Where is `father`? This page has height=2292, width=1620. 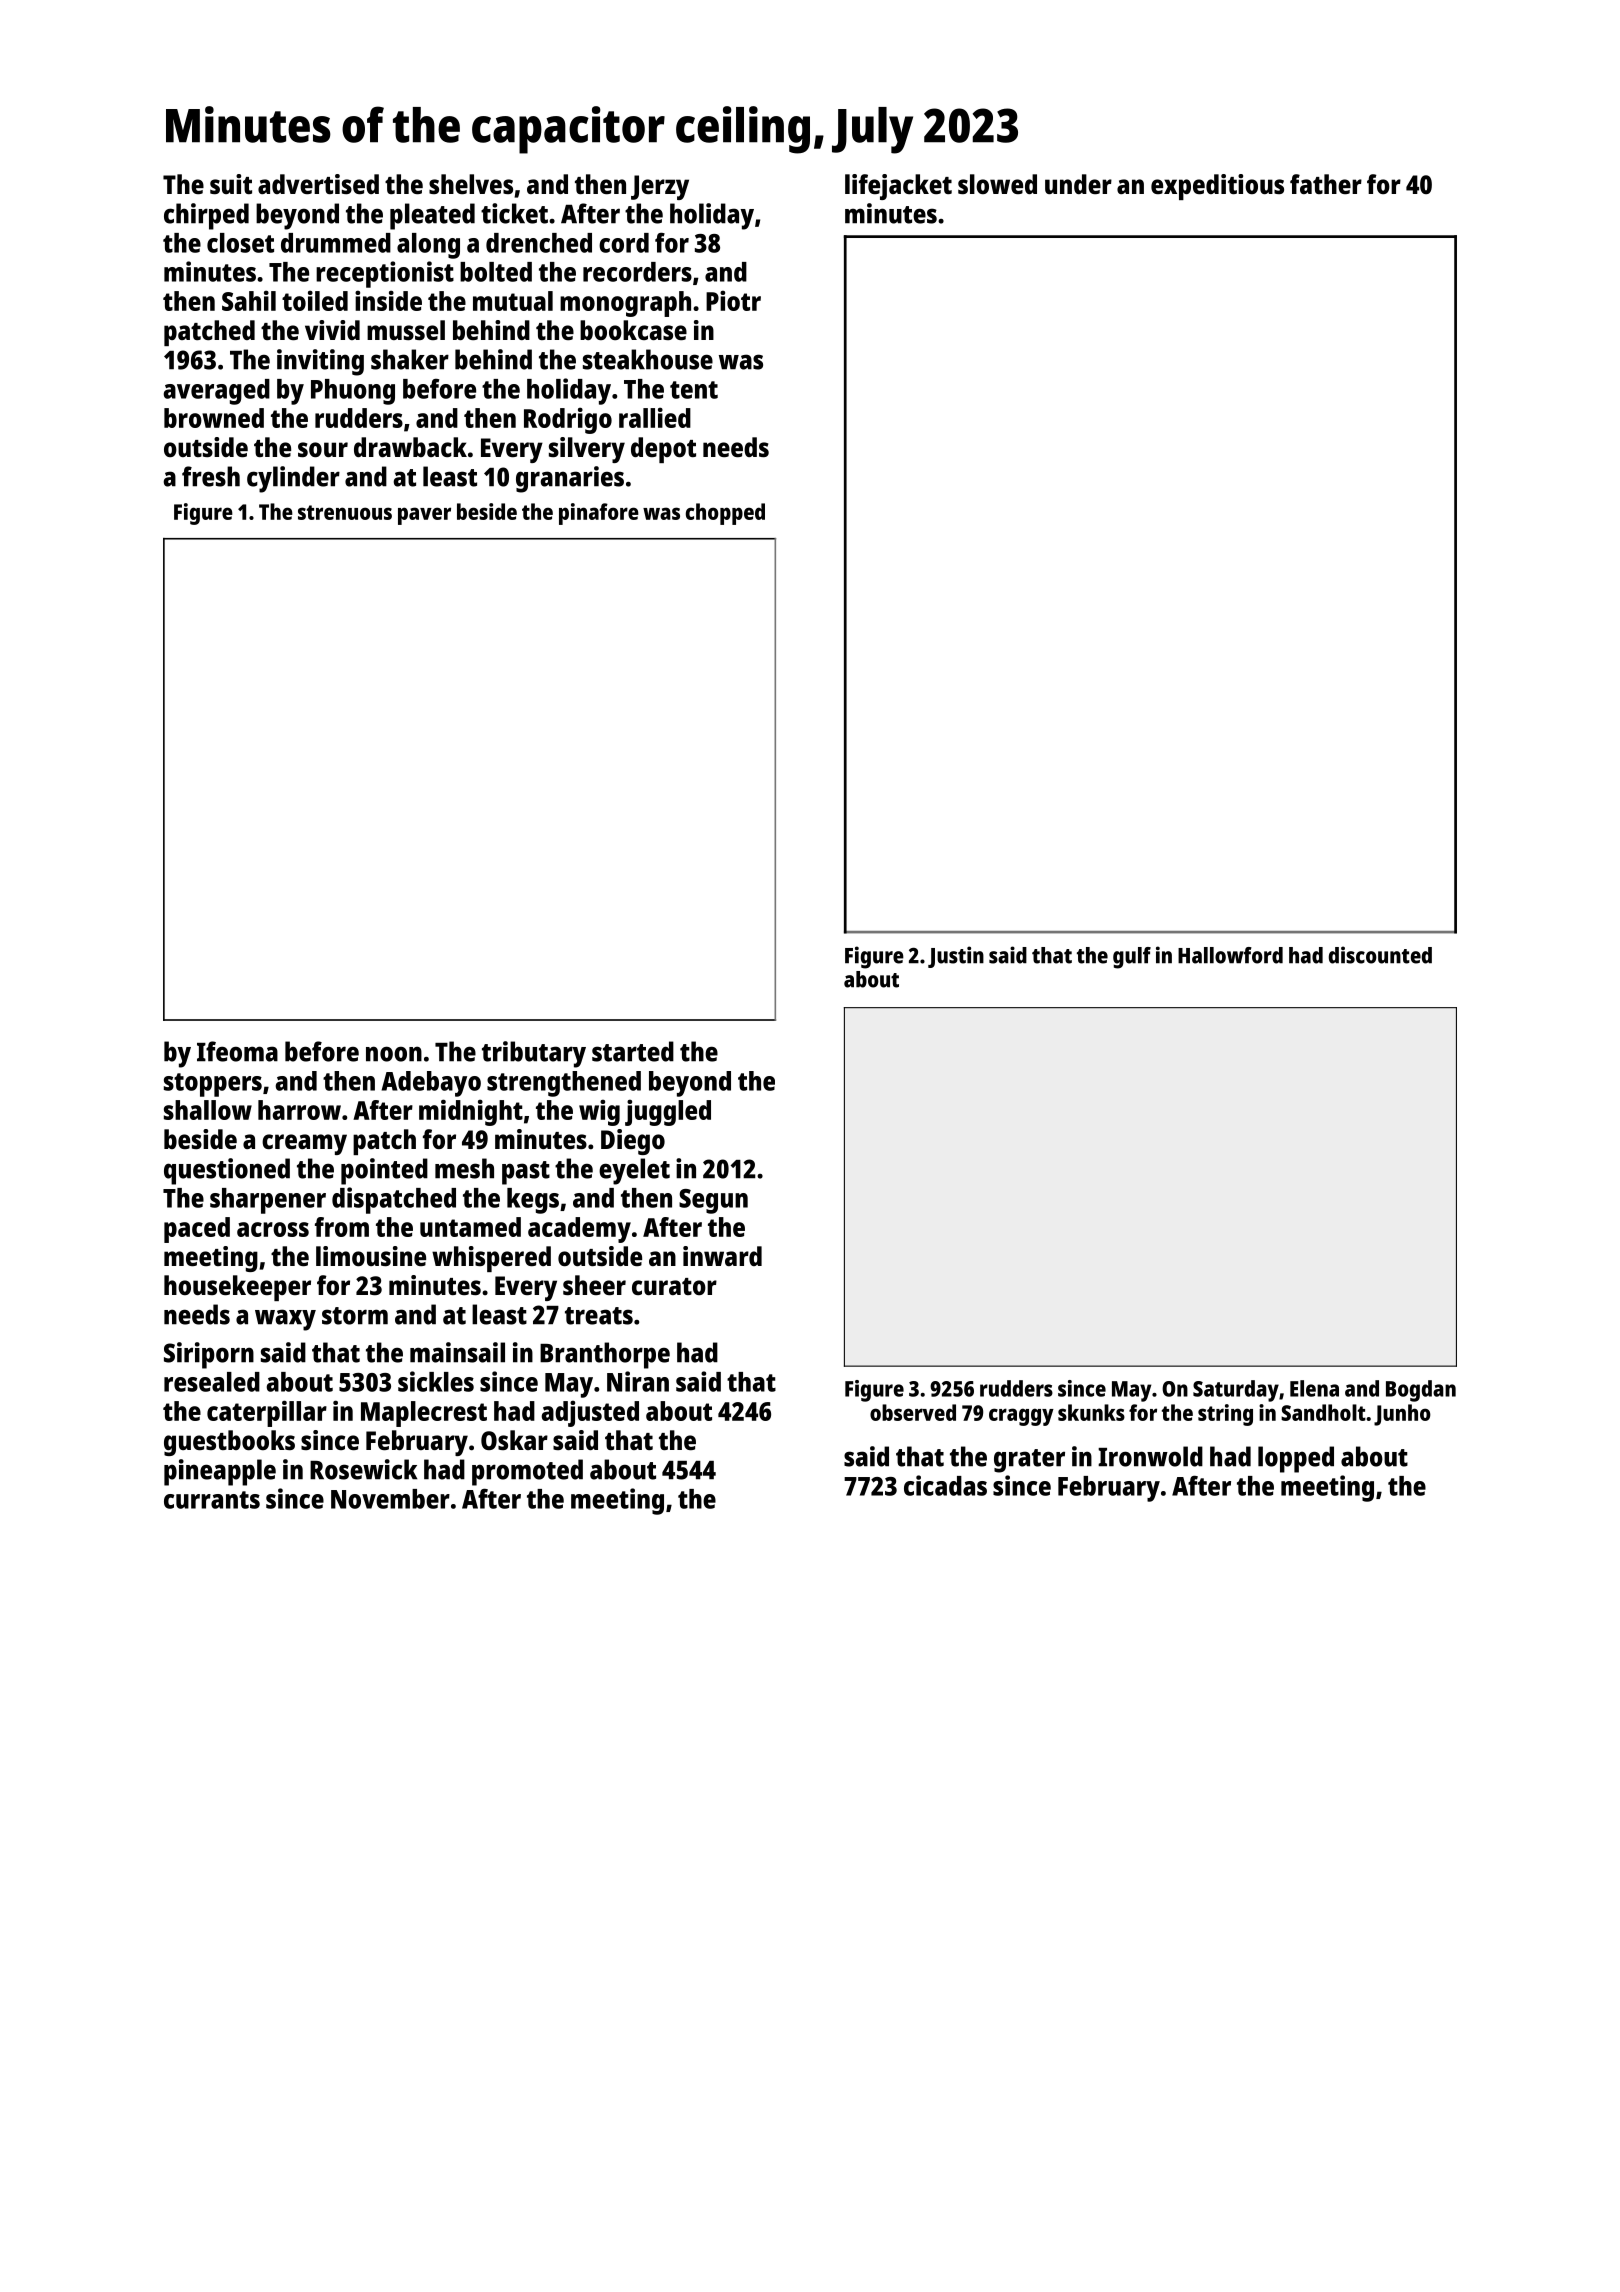 father is located at coordinates (1326, 184).
